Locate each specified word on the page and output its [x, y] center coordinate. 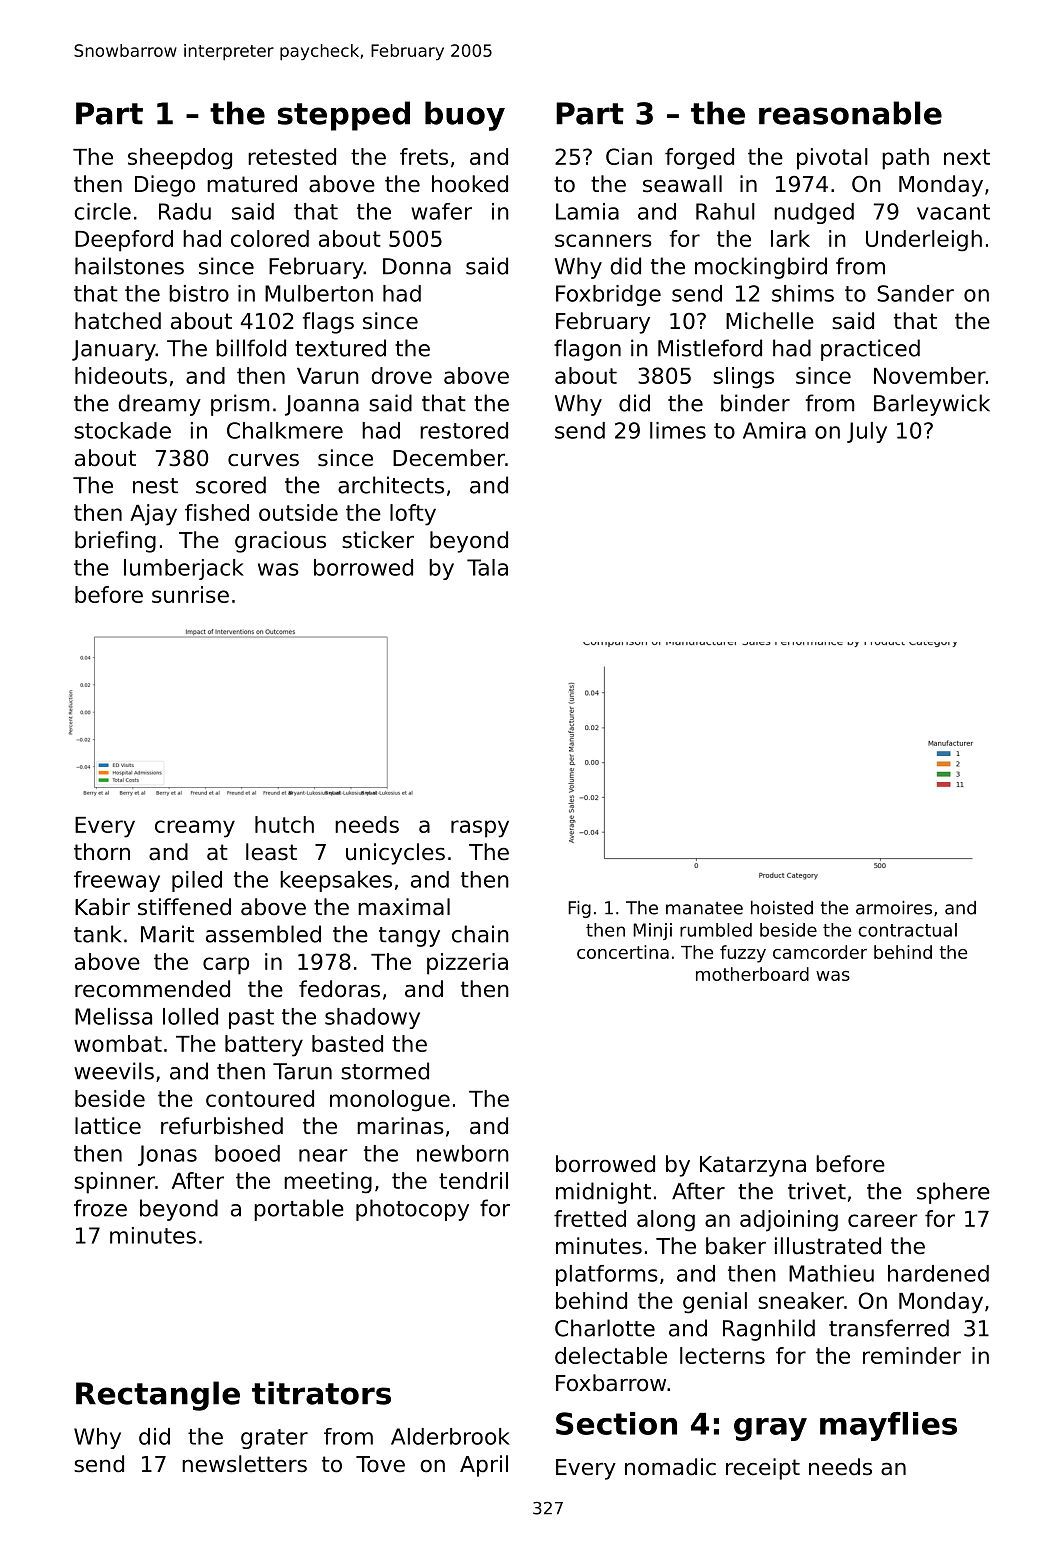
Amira [774, 430]
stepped [344, 116]
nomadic [670, 1467]
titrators [321, 1393]
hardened [938, 1273]
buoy [465, 116]
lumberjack [184, 569]
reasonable [850, 113]
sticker [378, 540]
